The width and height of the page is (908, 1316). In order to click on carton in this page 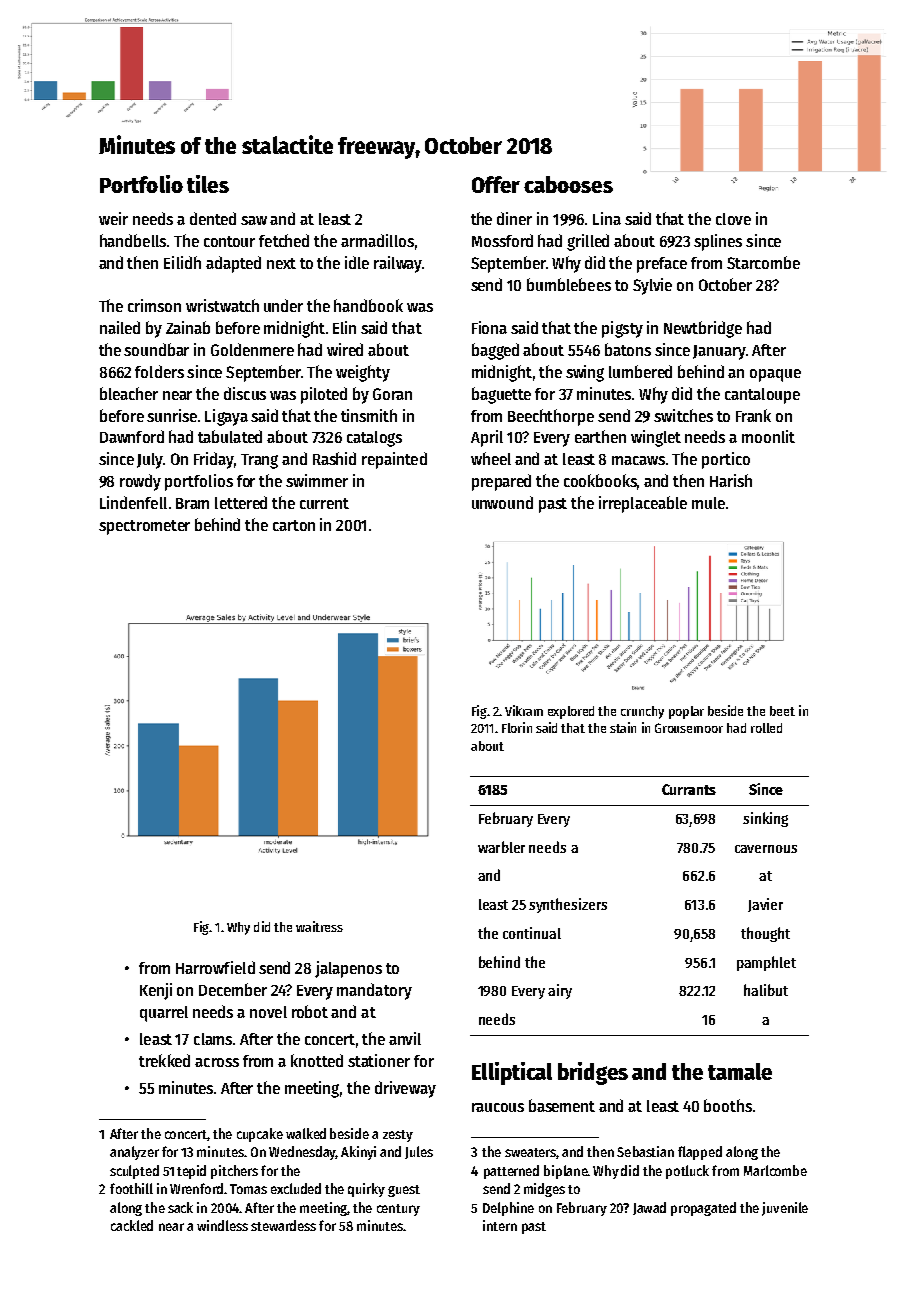, I will do `click(294, 525)`.
